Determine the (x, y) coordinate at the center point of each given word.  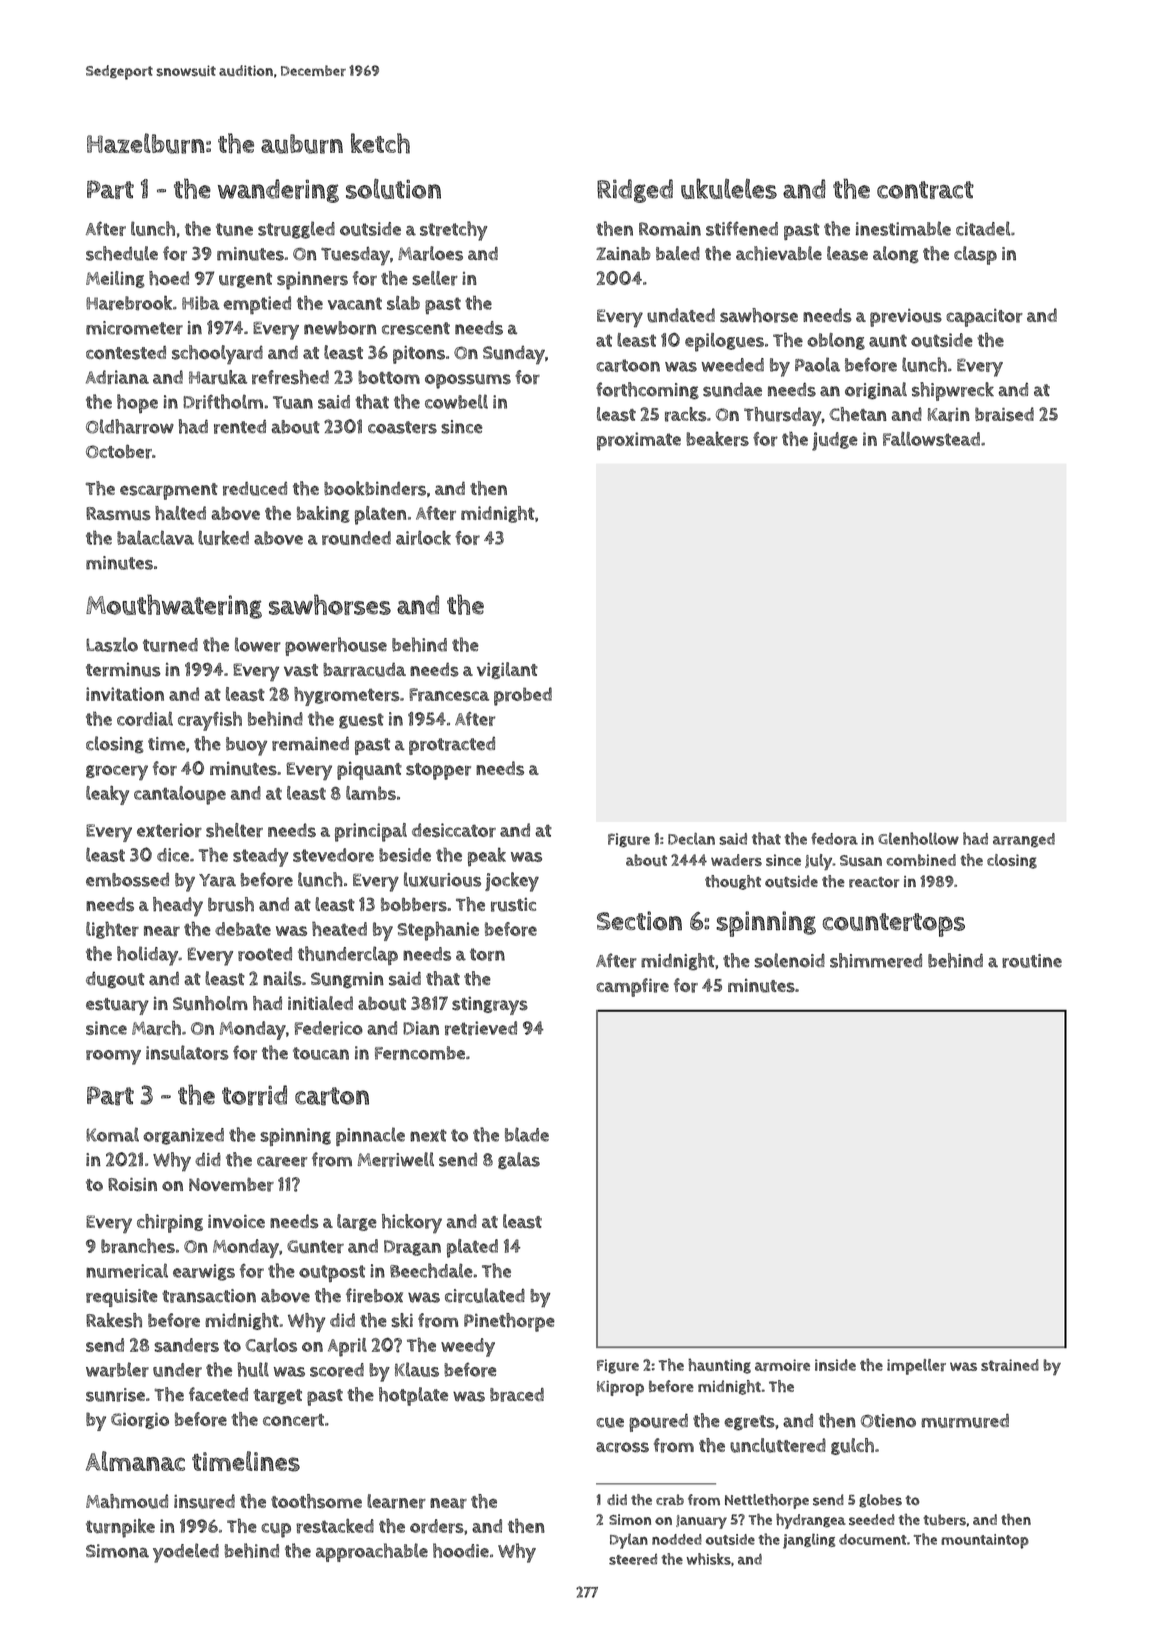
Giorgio (140, 1421)
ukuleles (729, 188)
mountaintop (985, 1541)
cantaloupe (180, 795)
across (622, 1447)
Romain (670, 229)
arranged (1024, 840)
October (119, 451)
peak (487, 856)
